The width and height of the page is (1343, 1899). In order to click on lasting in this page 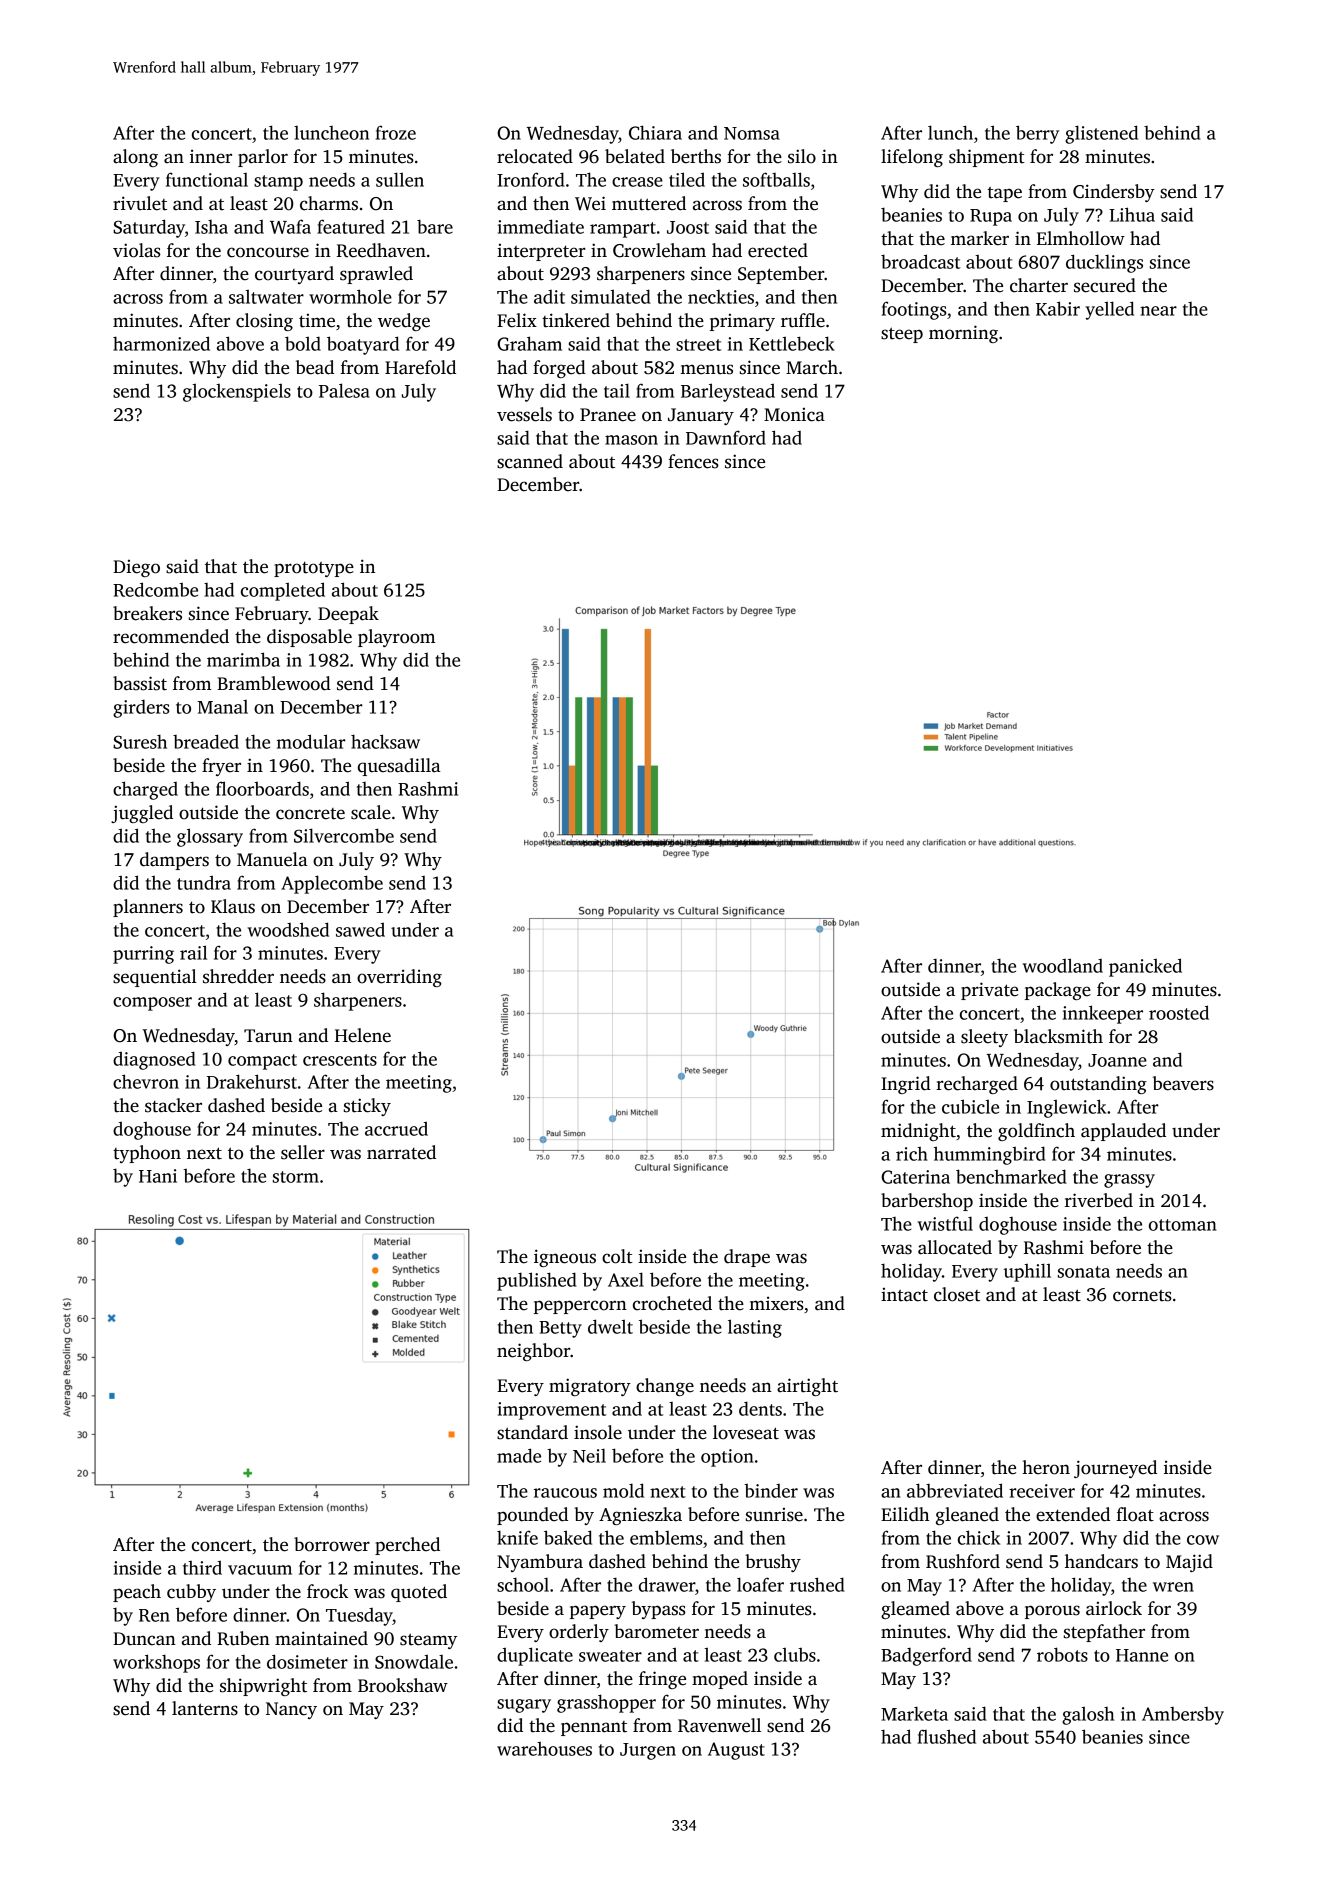, I will do `click(755, 1328)`.
